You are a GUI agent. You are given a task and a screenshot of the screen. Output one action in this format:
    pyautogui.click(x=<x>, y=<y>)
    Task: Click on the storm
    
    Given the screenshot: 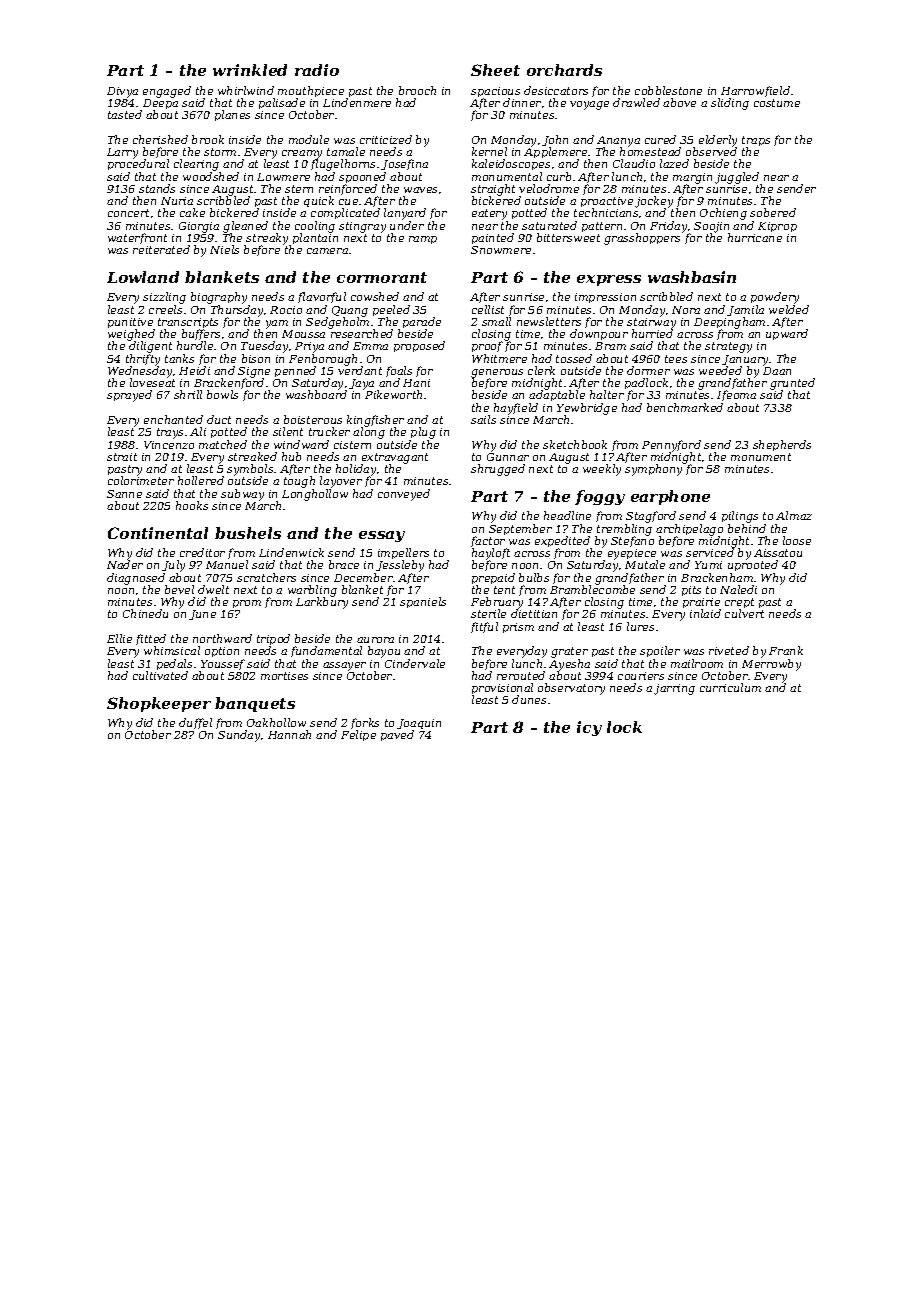 What is the action you would take?
    pyautogui.click(x=220, y=152)
